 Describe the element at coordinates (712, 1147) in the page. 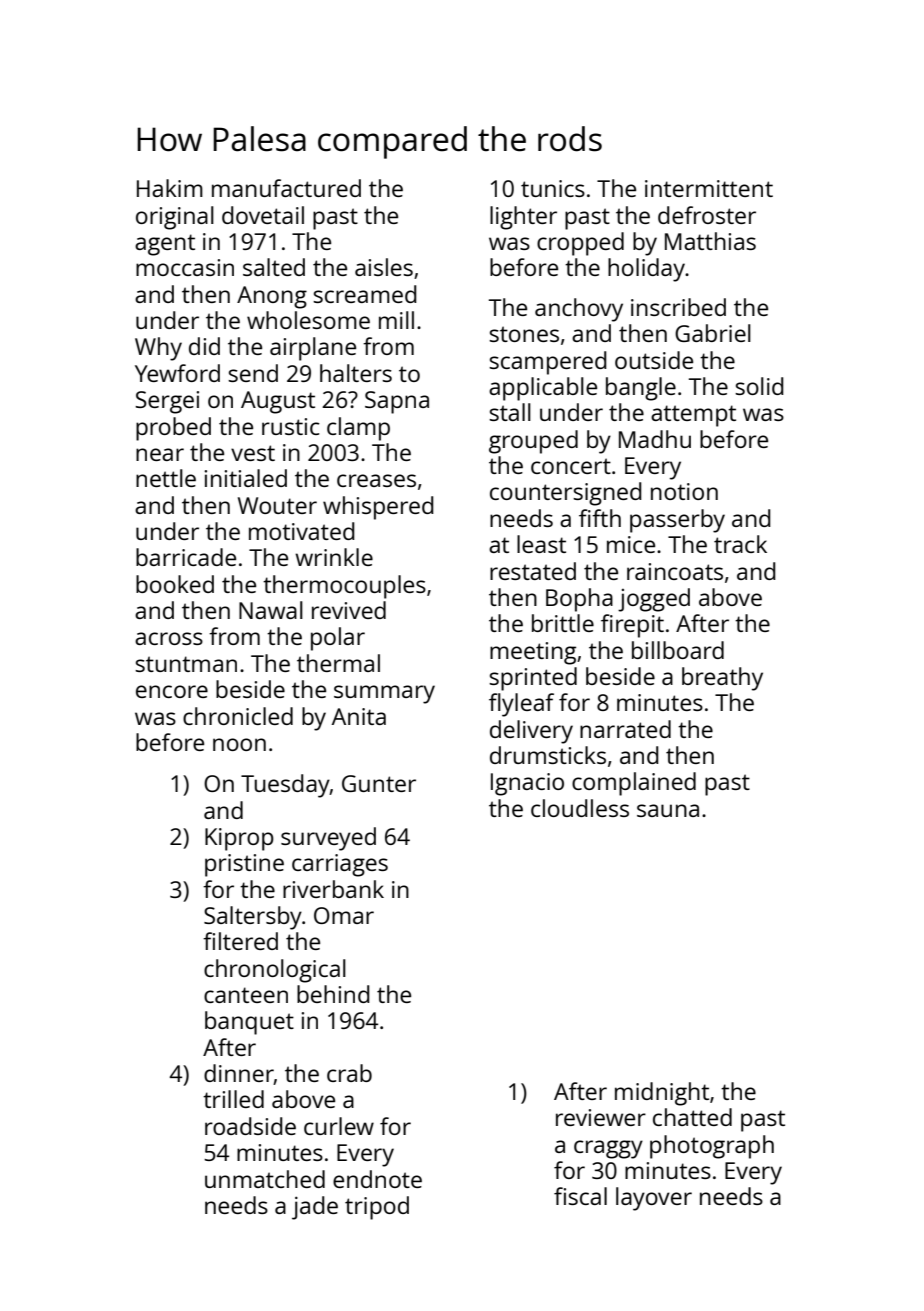

I see `photograph` at that location.
